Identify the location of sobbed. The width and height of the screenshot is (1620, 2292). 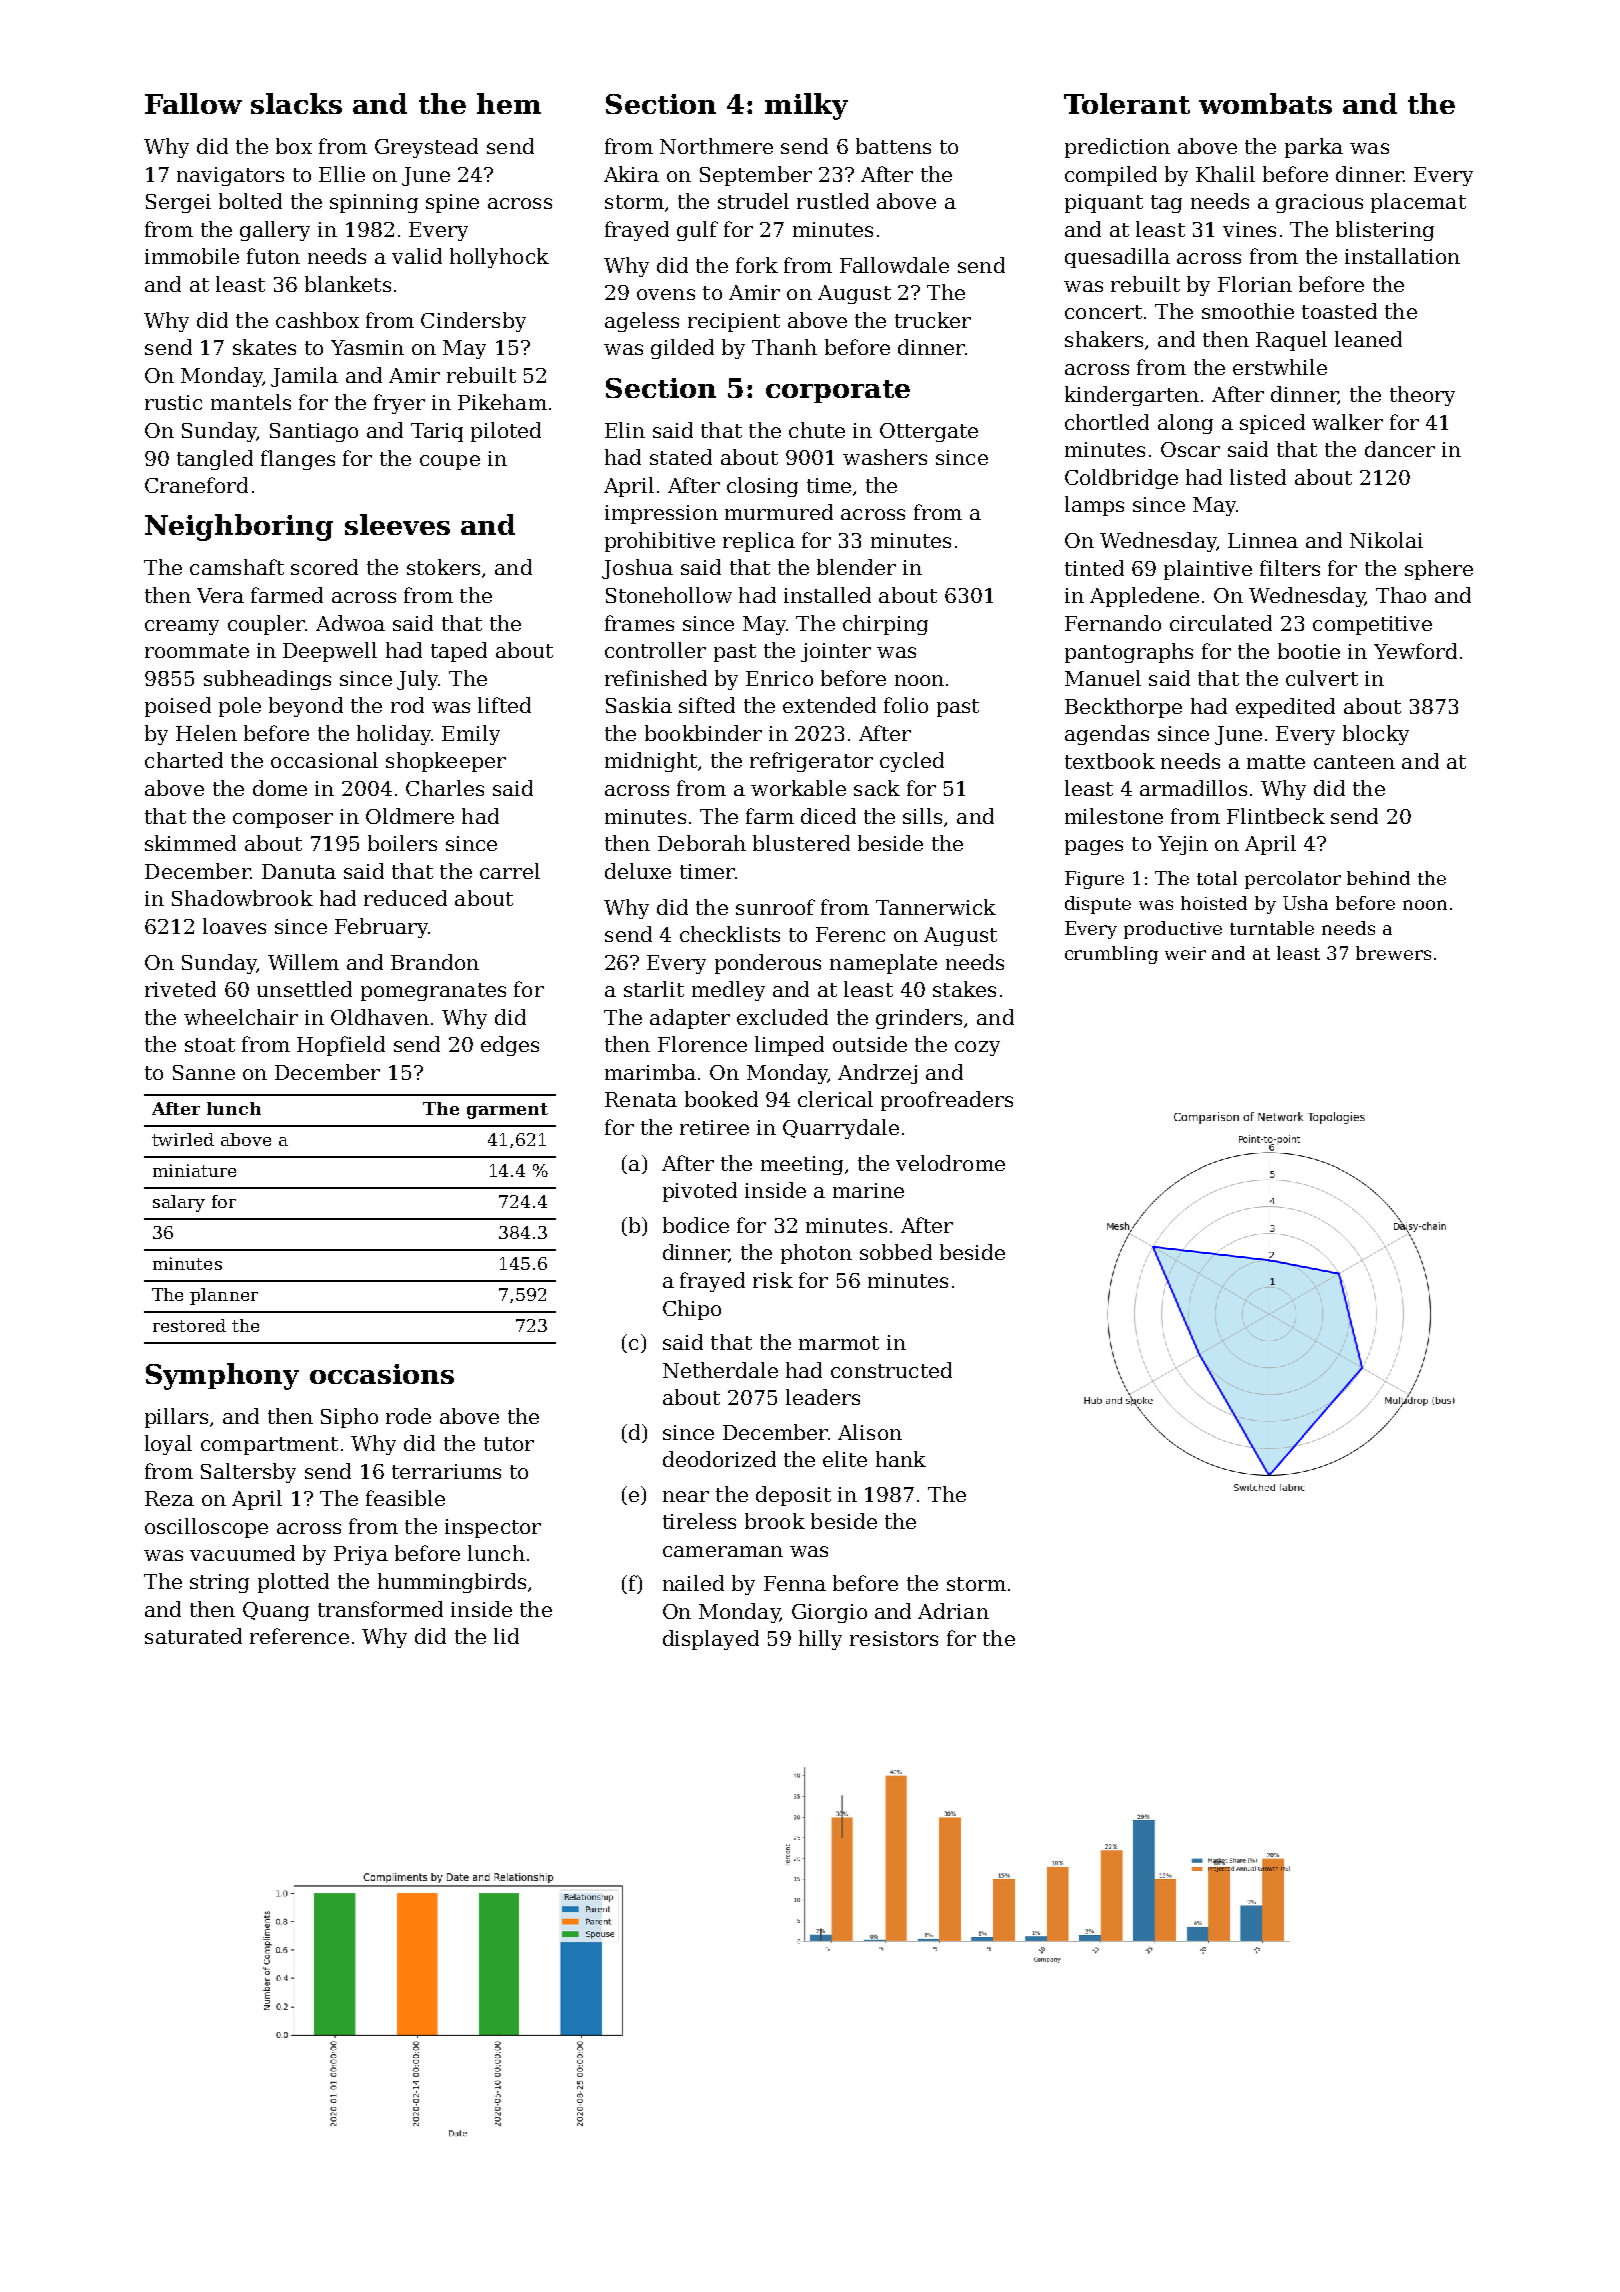
(896, 1252).
